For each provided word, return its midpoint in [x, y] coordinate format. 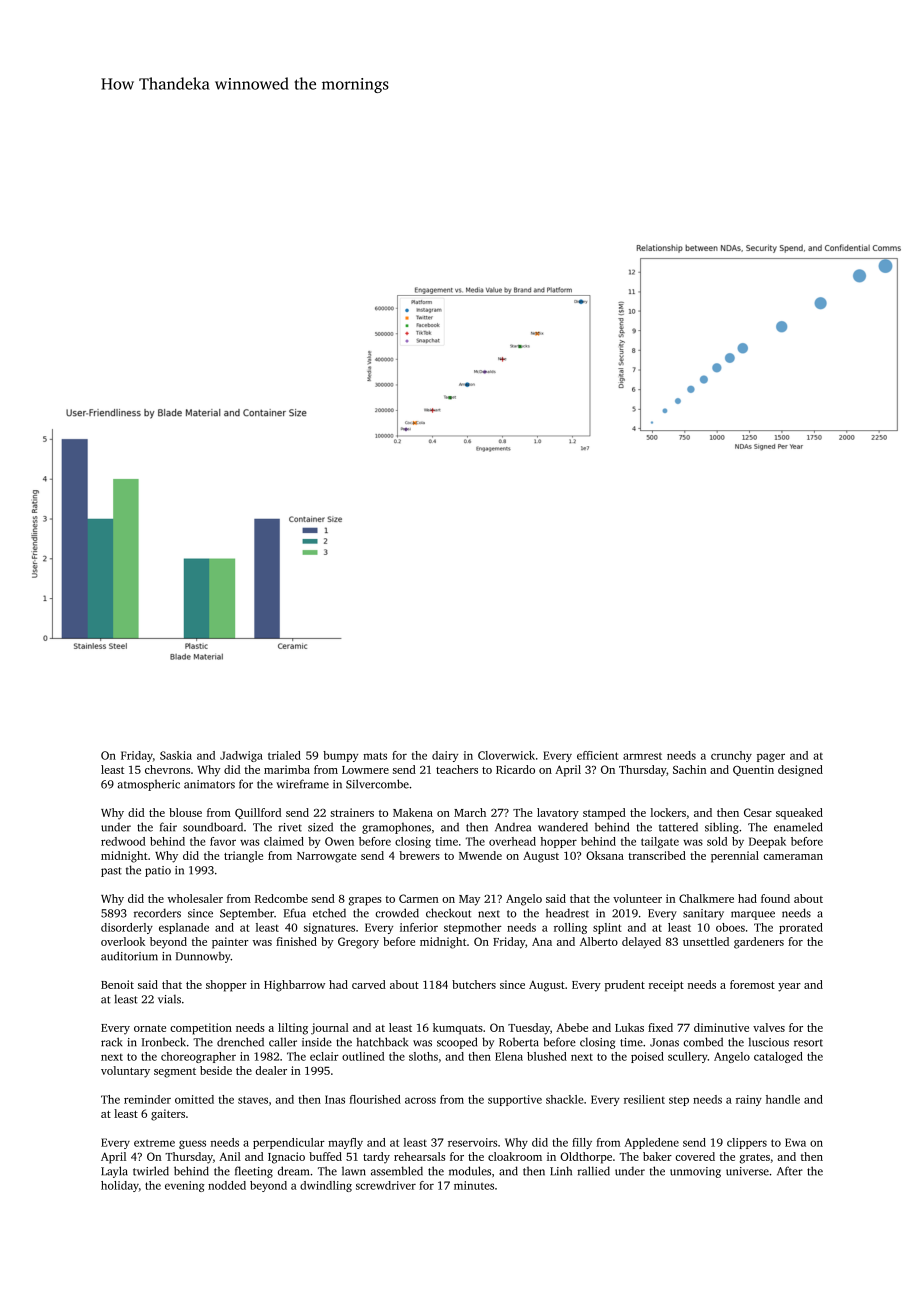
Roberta [519, 1042]
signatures [329, 928]
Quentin [753, 770]
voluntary [125, 1072]
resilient [644, 1099]
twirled [151, 1171]
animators [209, 784]
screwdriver [386, 1185]
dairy [445, 756]
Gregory [358, 943]
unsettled [706, 941]
